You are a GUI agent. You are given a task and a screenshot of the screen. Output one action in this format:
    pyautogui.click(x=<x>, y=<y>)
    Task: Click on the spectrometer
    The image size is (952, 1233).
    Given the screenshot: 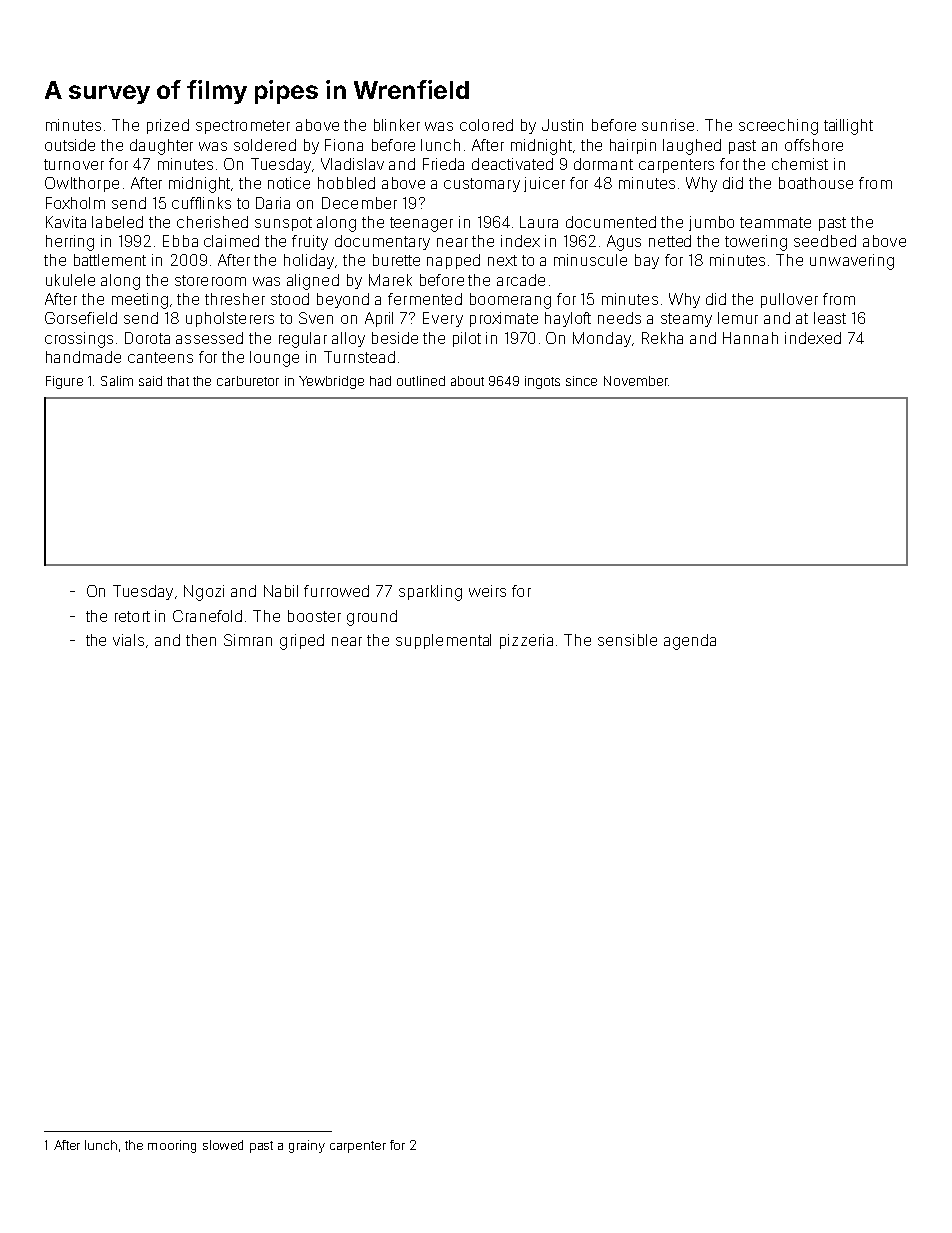 What is the action you would take?
    pyautogui.click(x=243, y=127)
